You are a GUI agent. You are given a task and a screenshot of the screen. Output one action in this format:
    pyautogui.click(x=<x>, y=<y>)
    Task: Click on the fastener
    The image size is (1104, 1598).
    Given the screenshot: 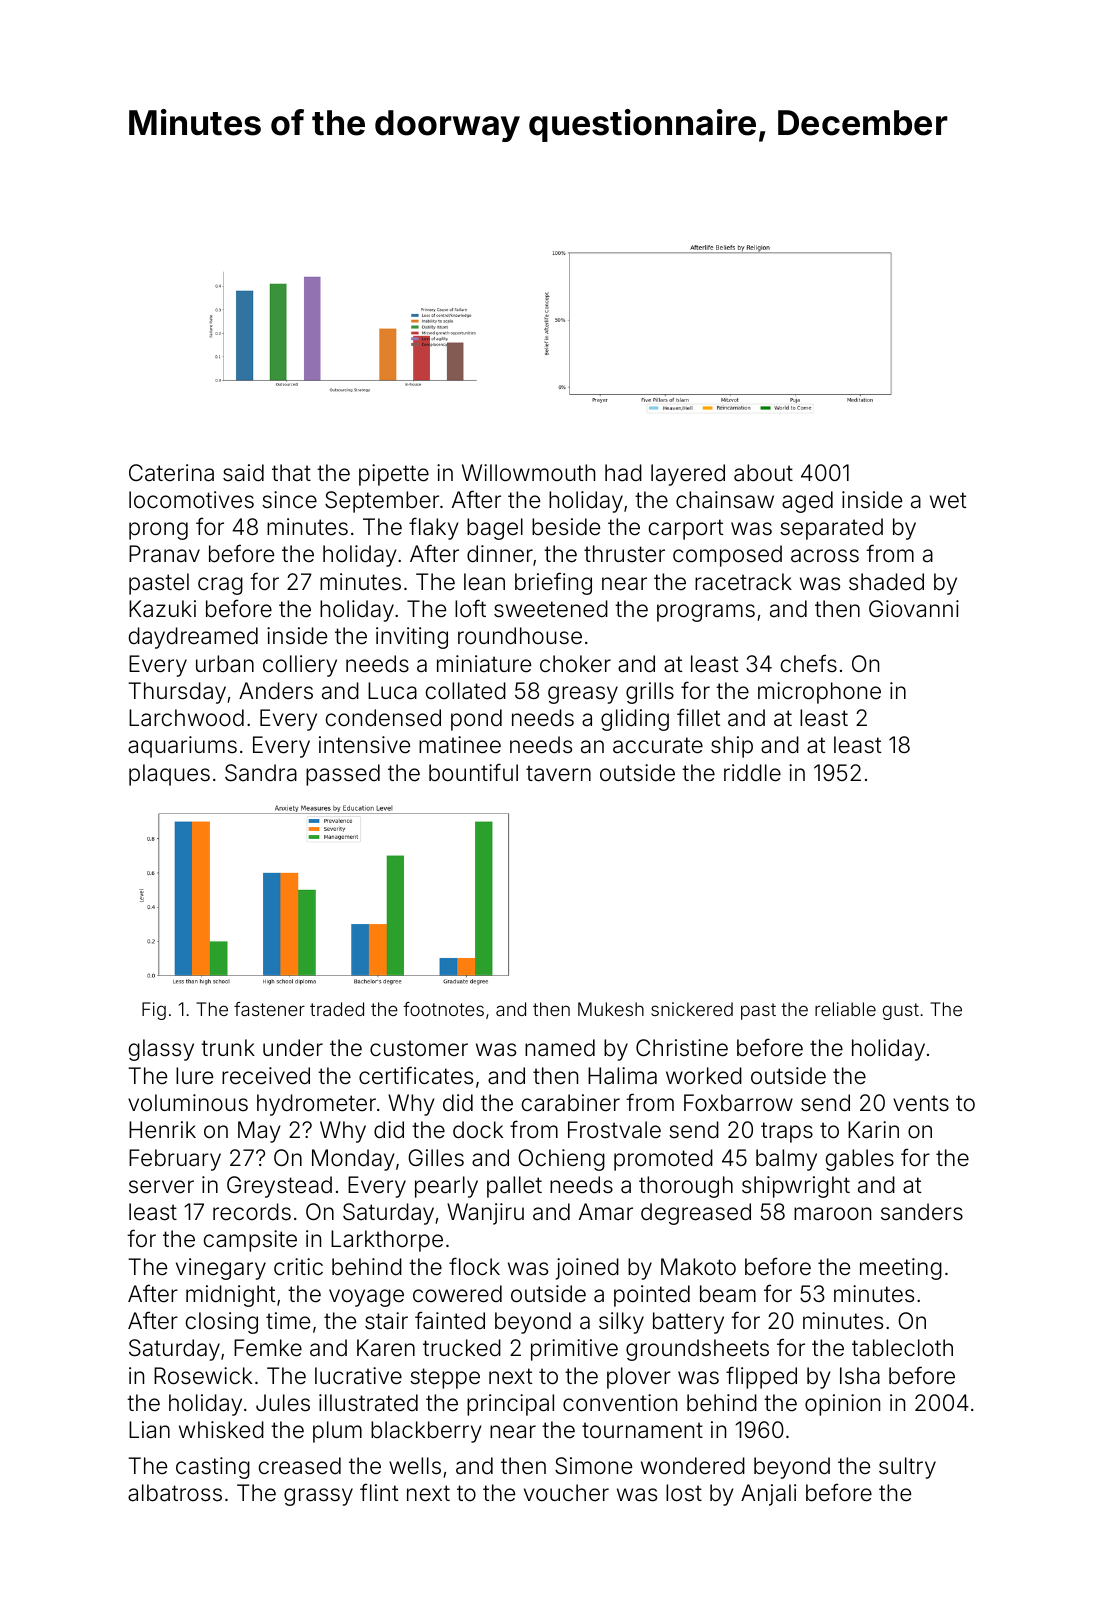 What is the action you would take?
    pyautogui.click(x=269, y=1009)
